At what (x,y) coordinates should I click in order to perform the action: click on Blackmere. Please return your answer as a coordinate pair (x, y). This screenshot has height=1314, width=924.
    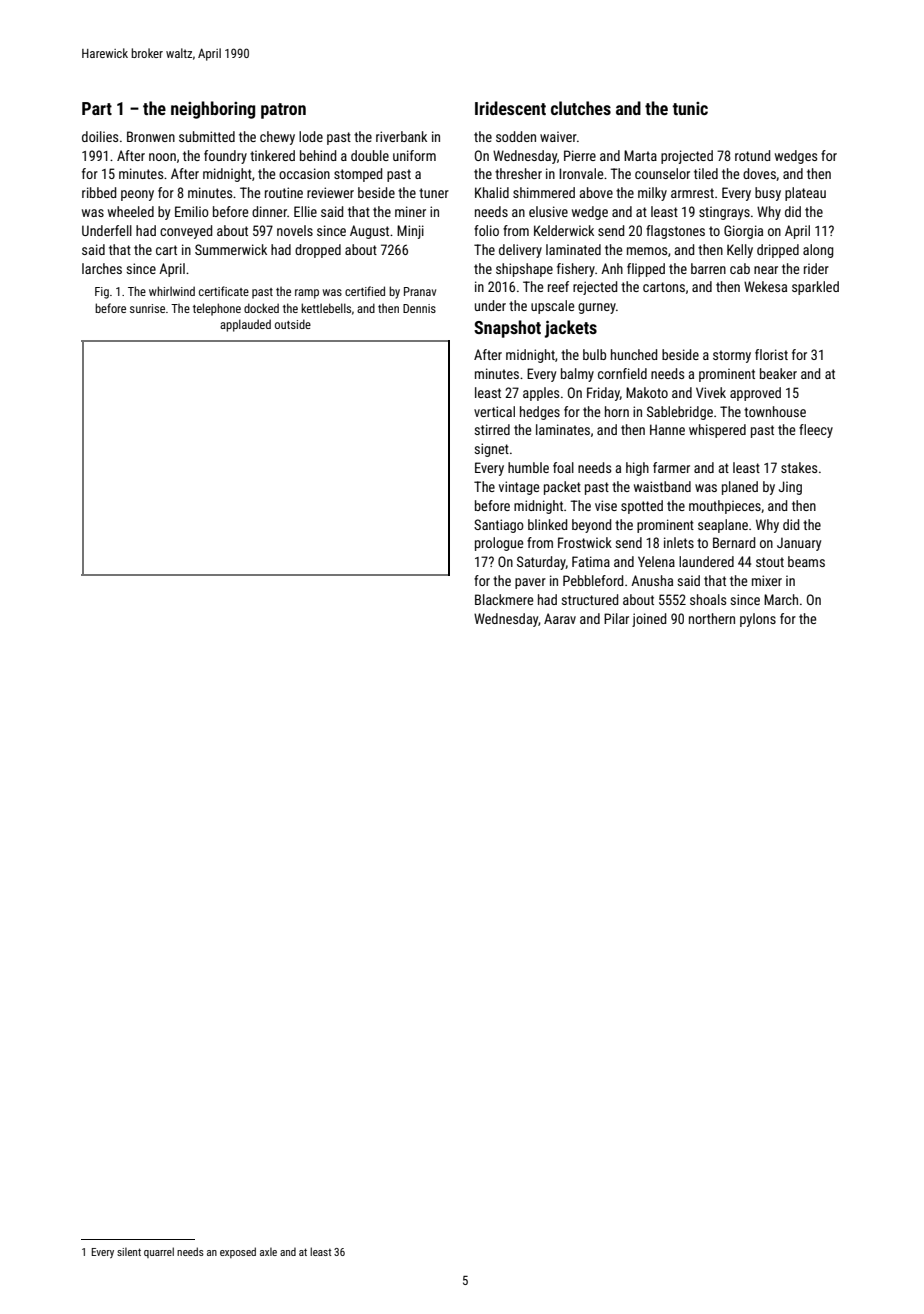
    Looking at the image, I should click on (504, 599).
